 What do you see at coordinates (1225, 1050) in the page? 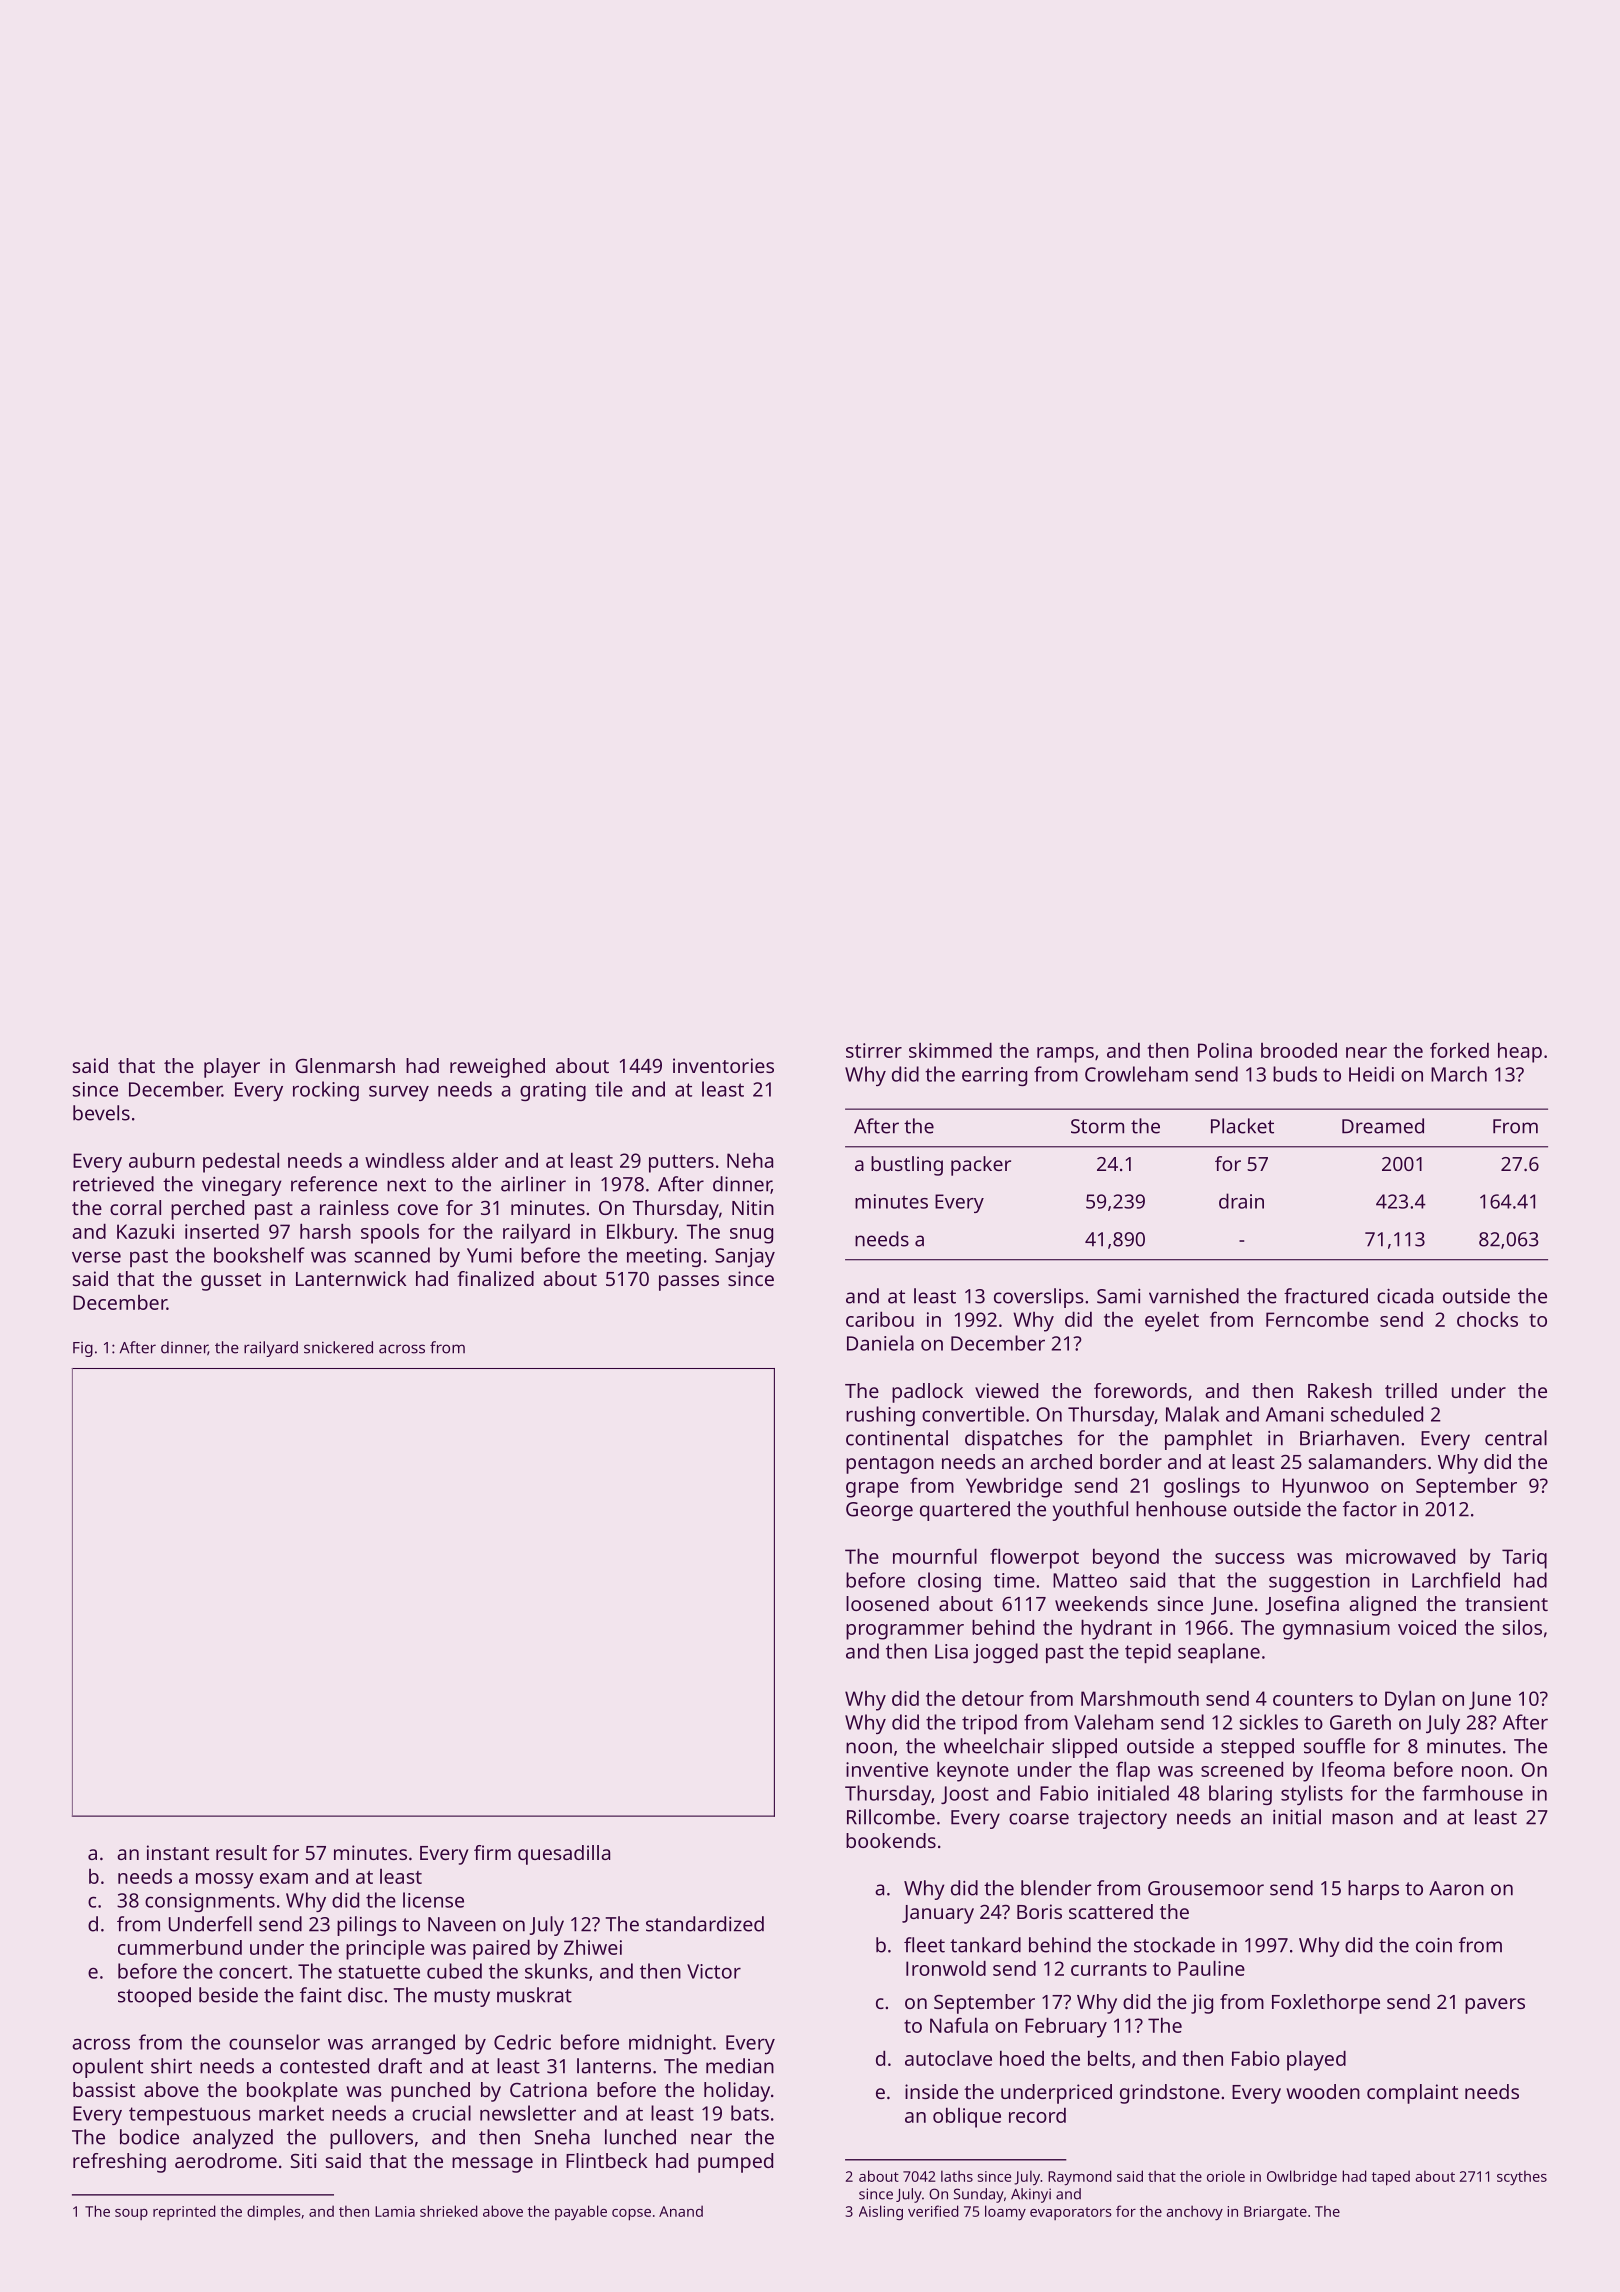
I see `Polina` at bounding box center [1225, 1050].
